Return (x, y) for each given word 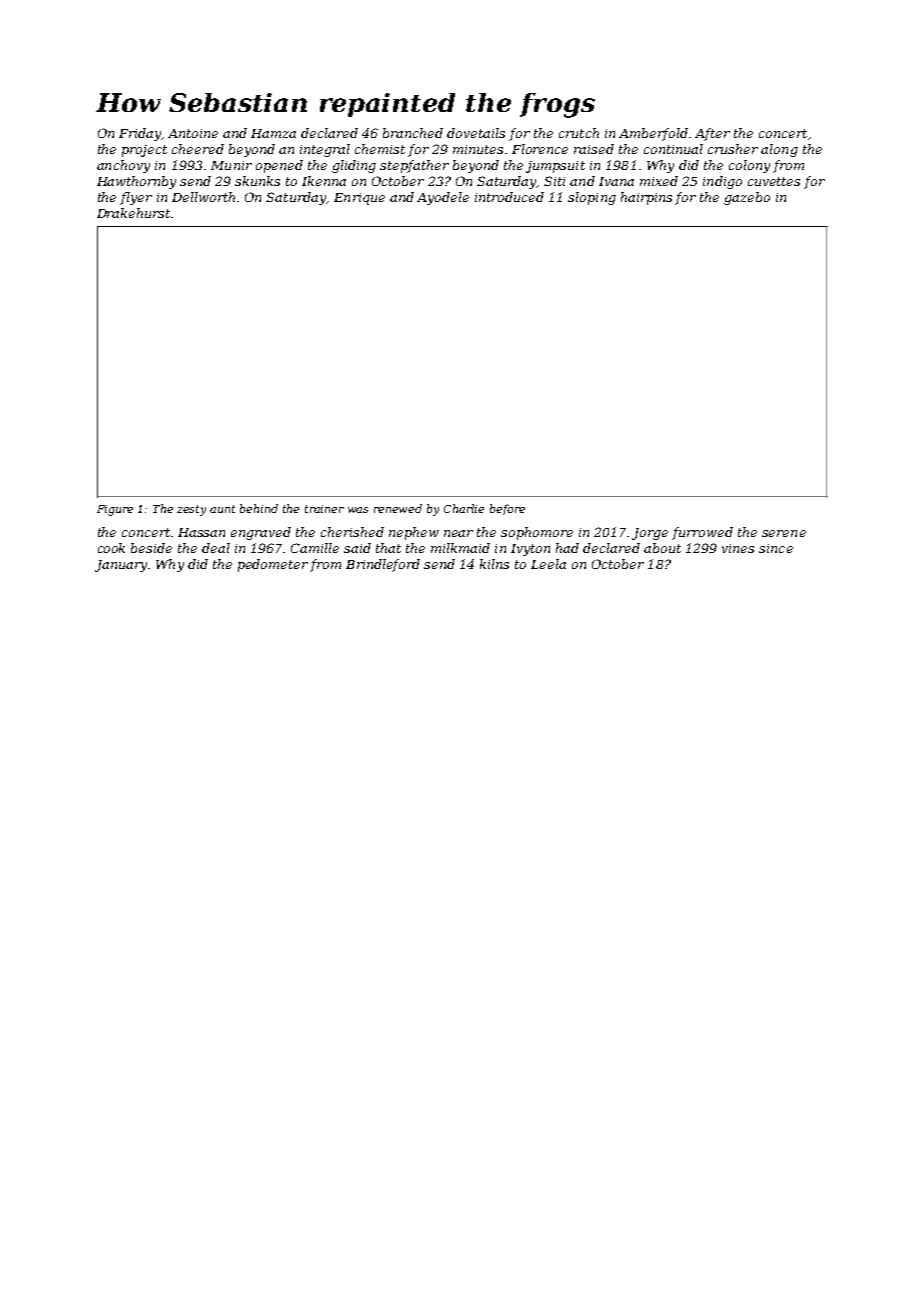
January (121, 566)
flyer (136, 198)
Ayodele (443, 198)
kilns (494, 564)
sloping (592, 198)
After (712, 134)
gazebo (747, 198)
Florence (540, 149)
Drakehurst (133, 213)
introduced (509, 197)
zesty (191, 510)
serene (784, 533)
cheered (198, 149)
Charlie (464, 508)
